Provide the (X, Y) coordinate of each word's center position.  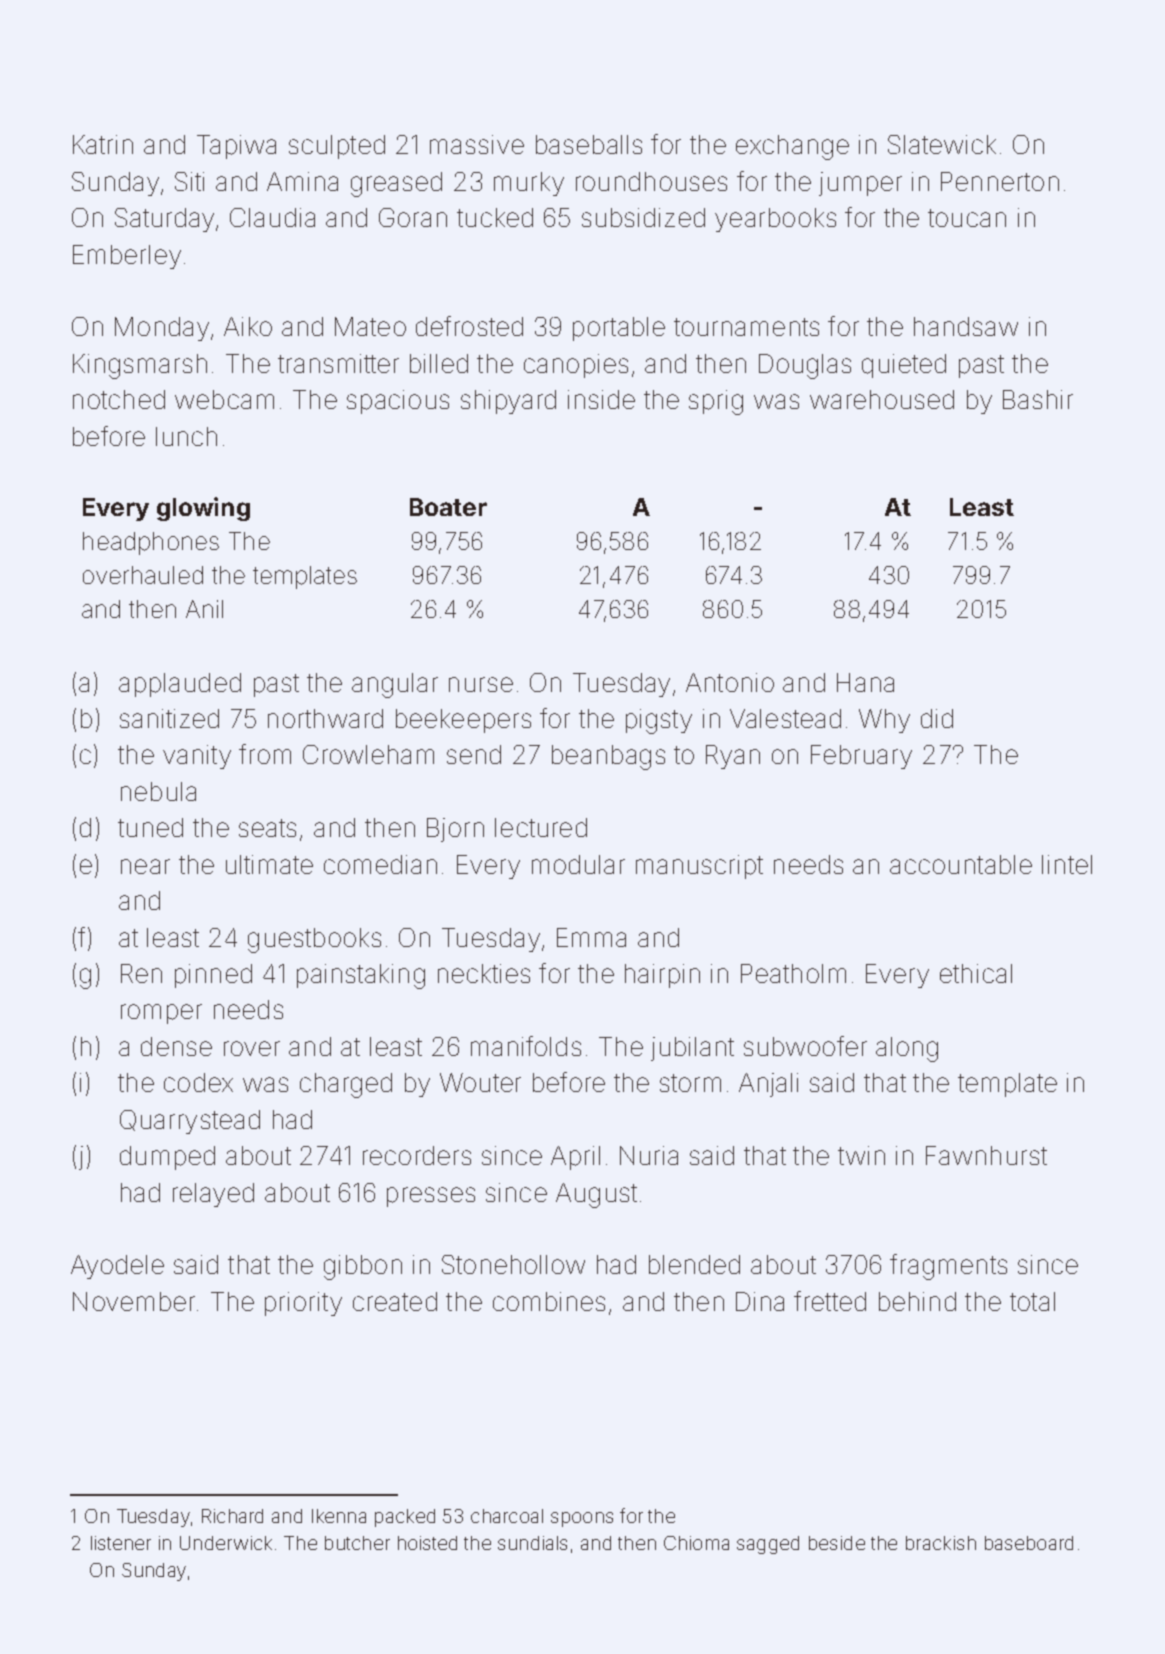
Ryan (733, 757)
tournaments (746, 327)
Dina (760, 1301)
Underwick (226, 1543)
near (145, 866)
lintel (1067, 864)
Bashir (1038, 399)
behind (917, 1301)
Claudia (272, 217)
